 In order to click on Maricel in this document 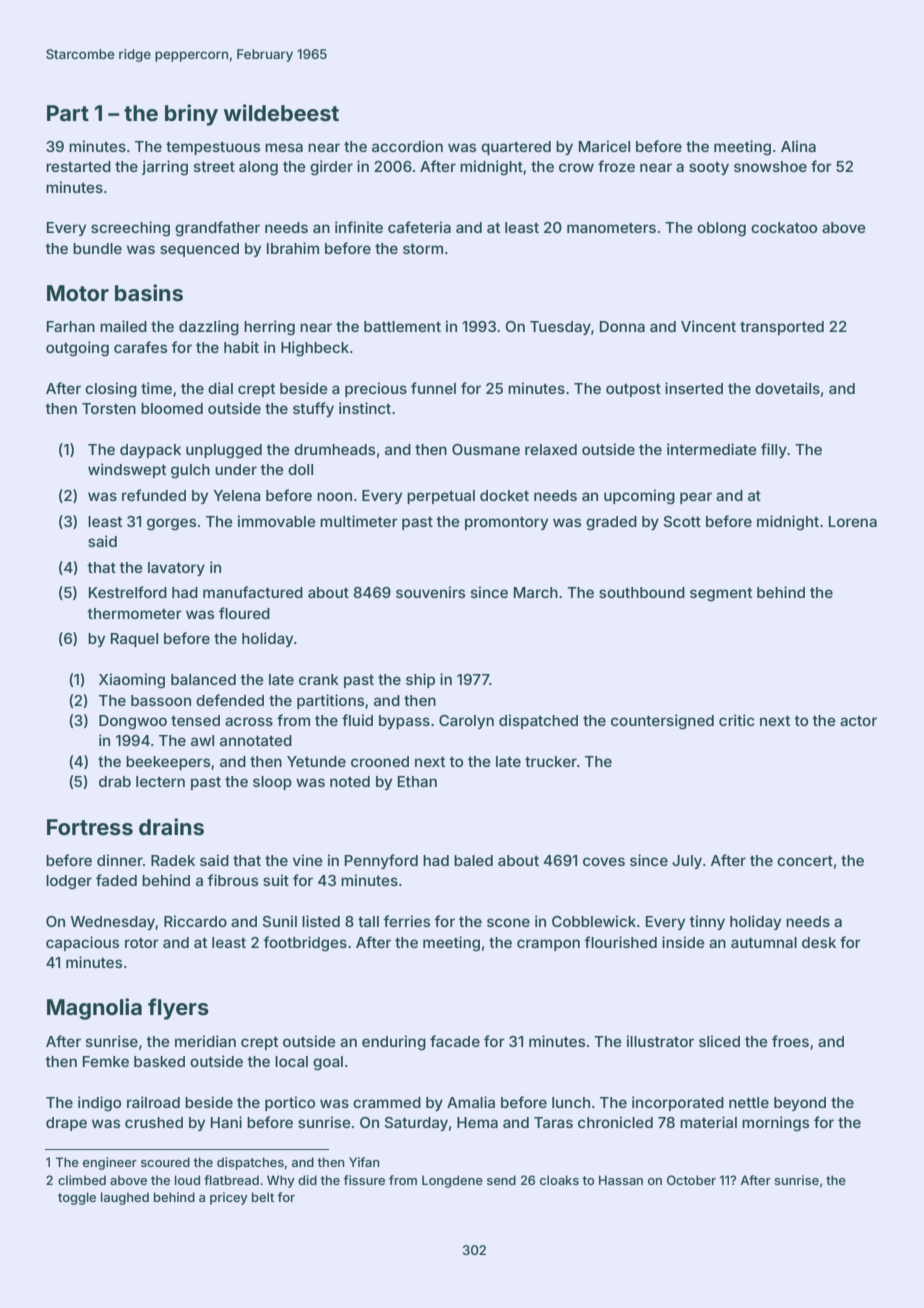, I will do `click(604, 146)`.
